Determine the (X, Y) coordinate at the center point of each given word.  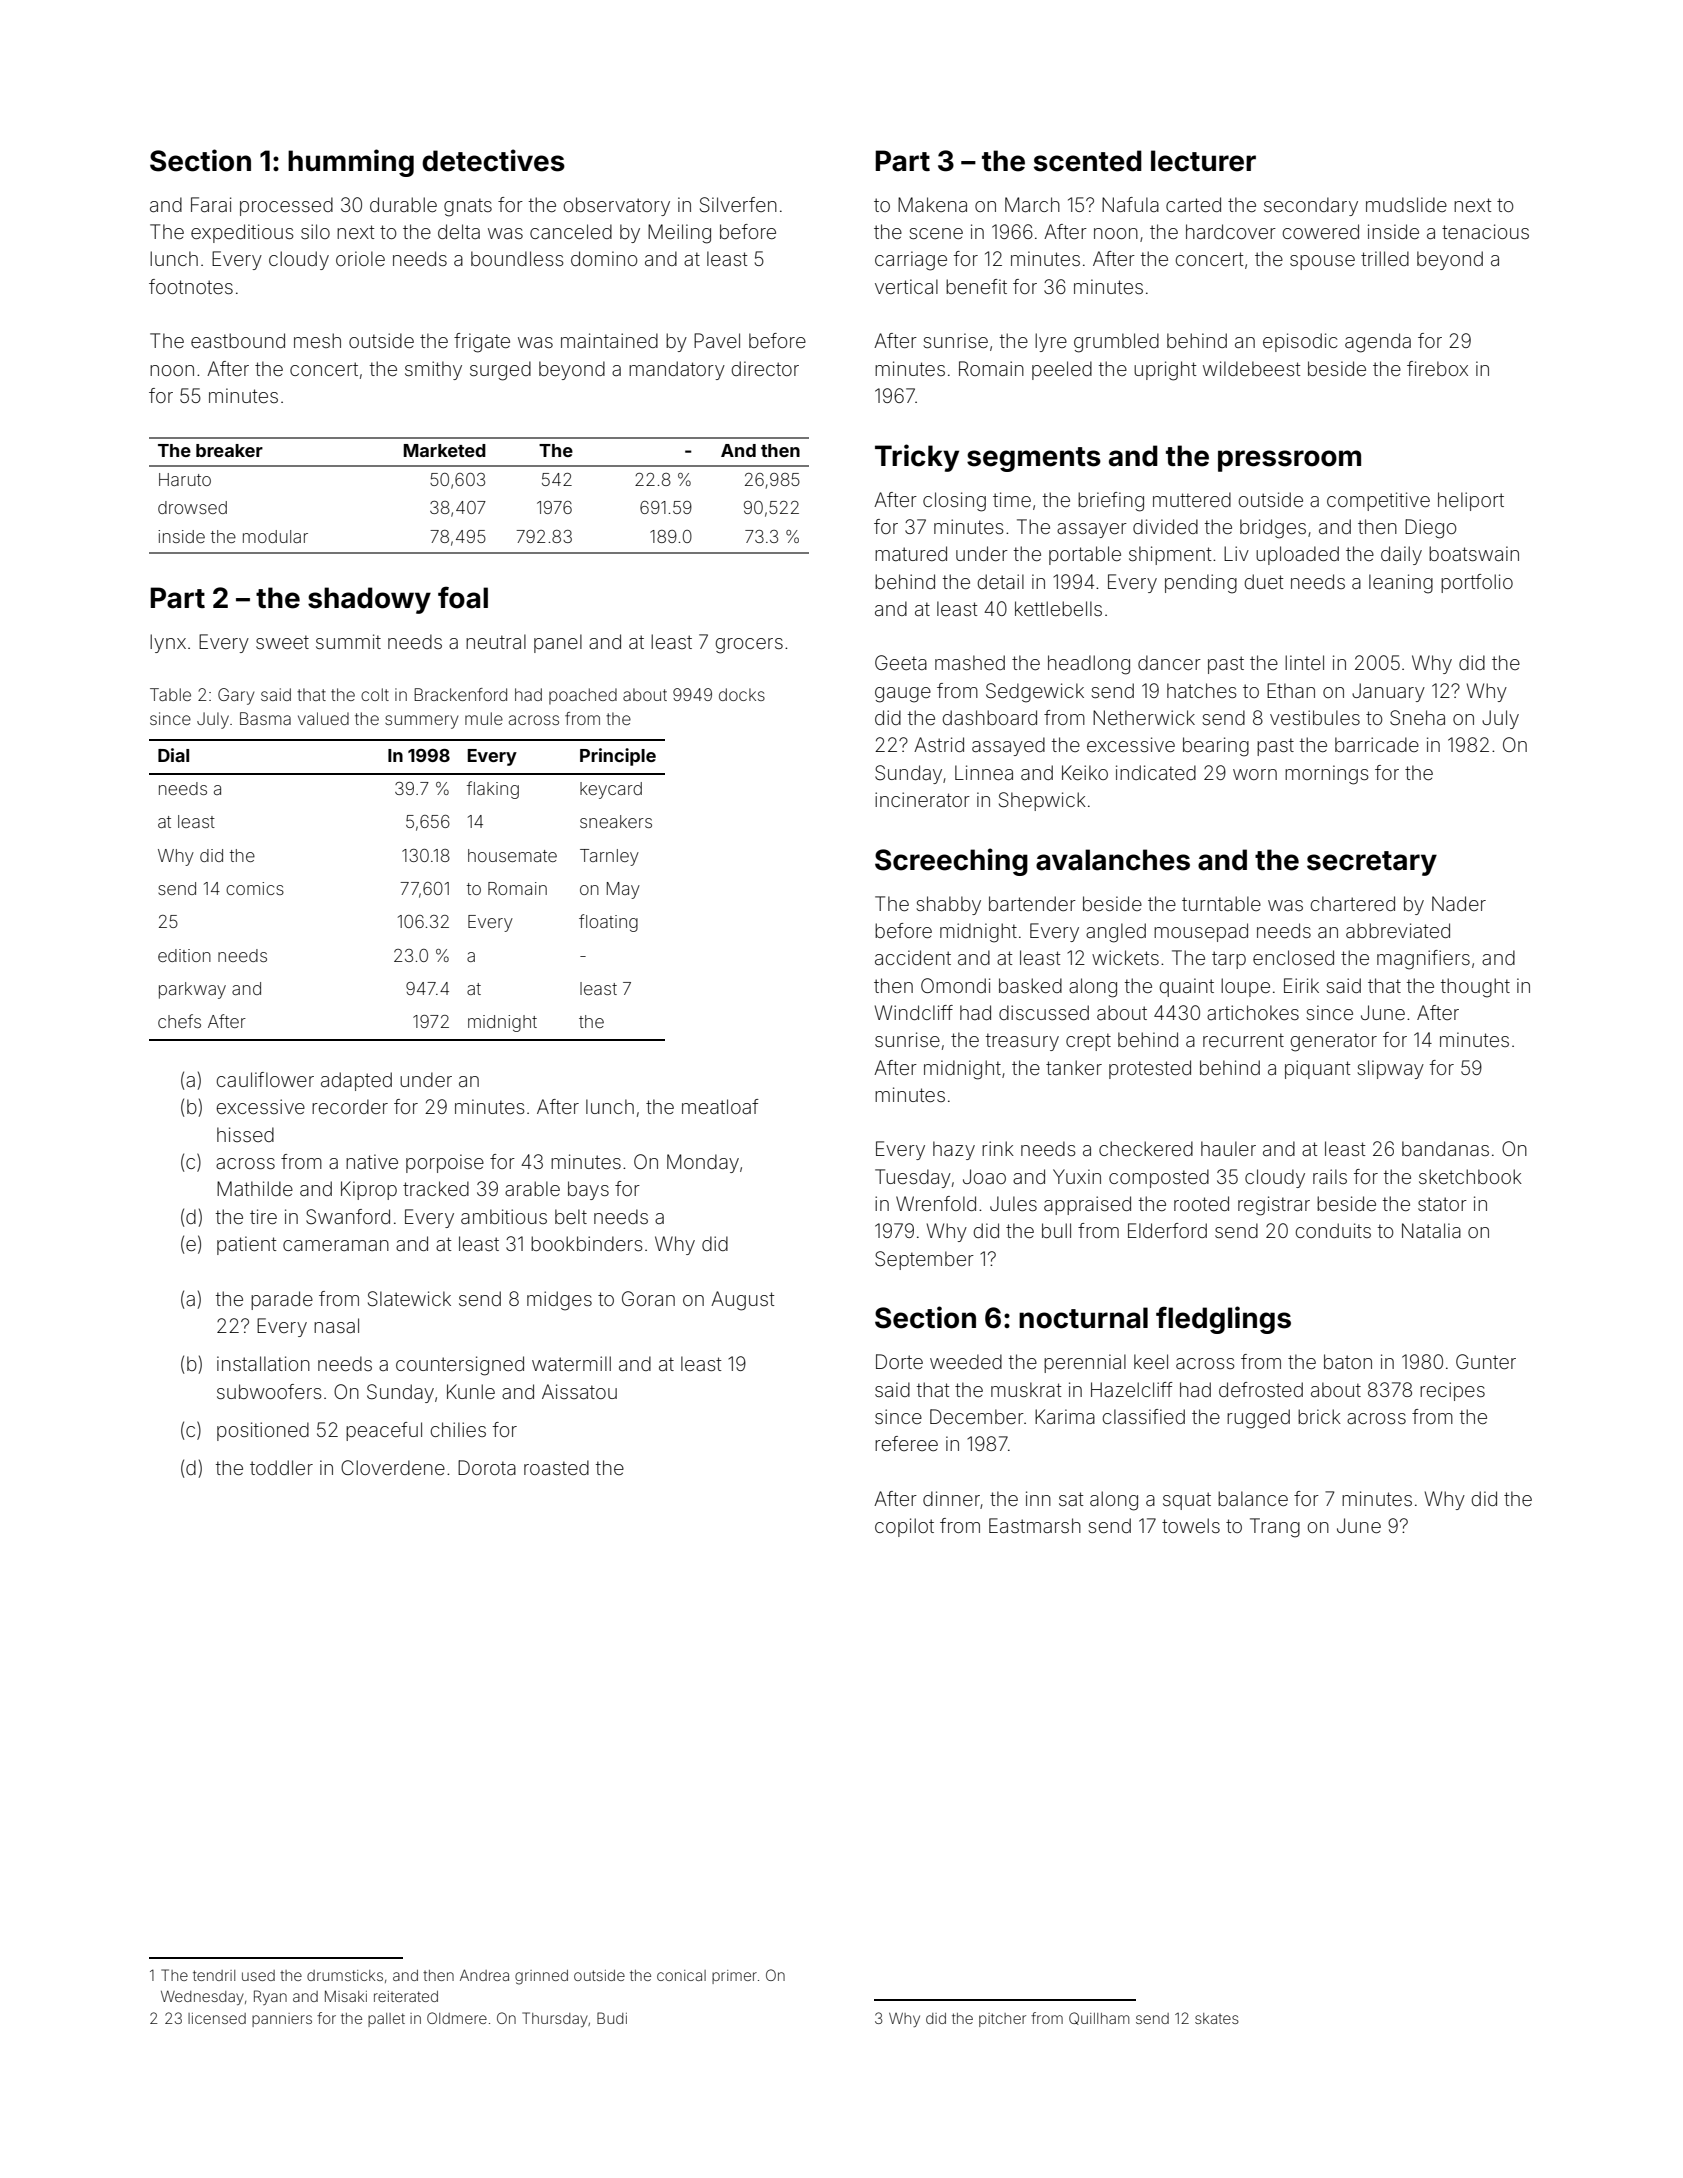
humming (351, 163)
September (924, 1260)
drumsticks (345, 1975)
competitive (1378, 501)
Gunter (1486, 1361)
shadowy (369, 600)
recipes (1452, 1391)
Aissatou (579, 1391)
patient (246, 1245)
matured (911, 553)
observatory (617, 206)
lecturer (1203, 161)
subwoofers (269, 1391)
